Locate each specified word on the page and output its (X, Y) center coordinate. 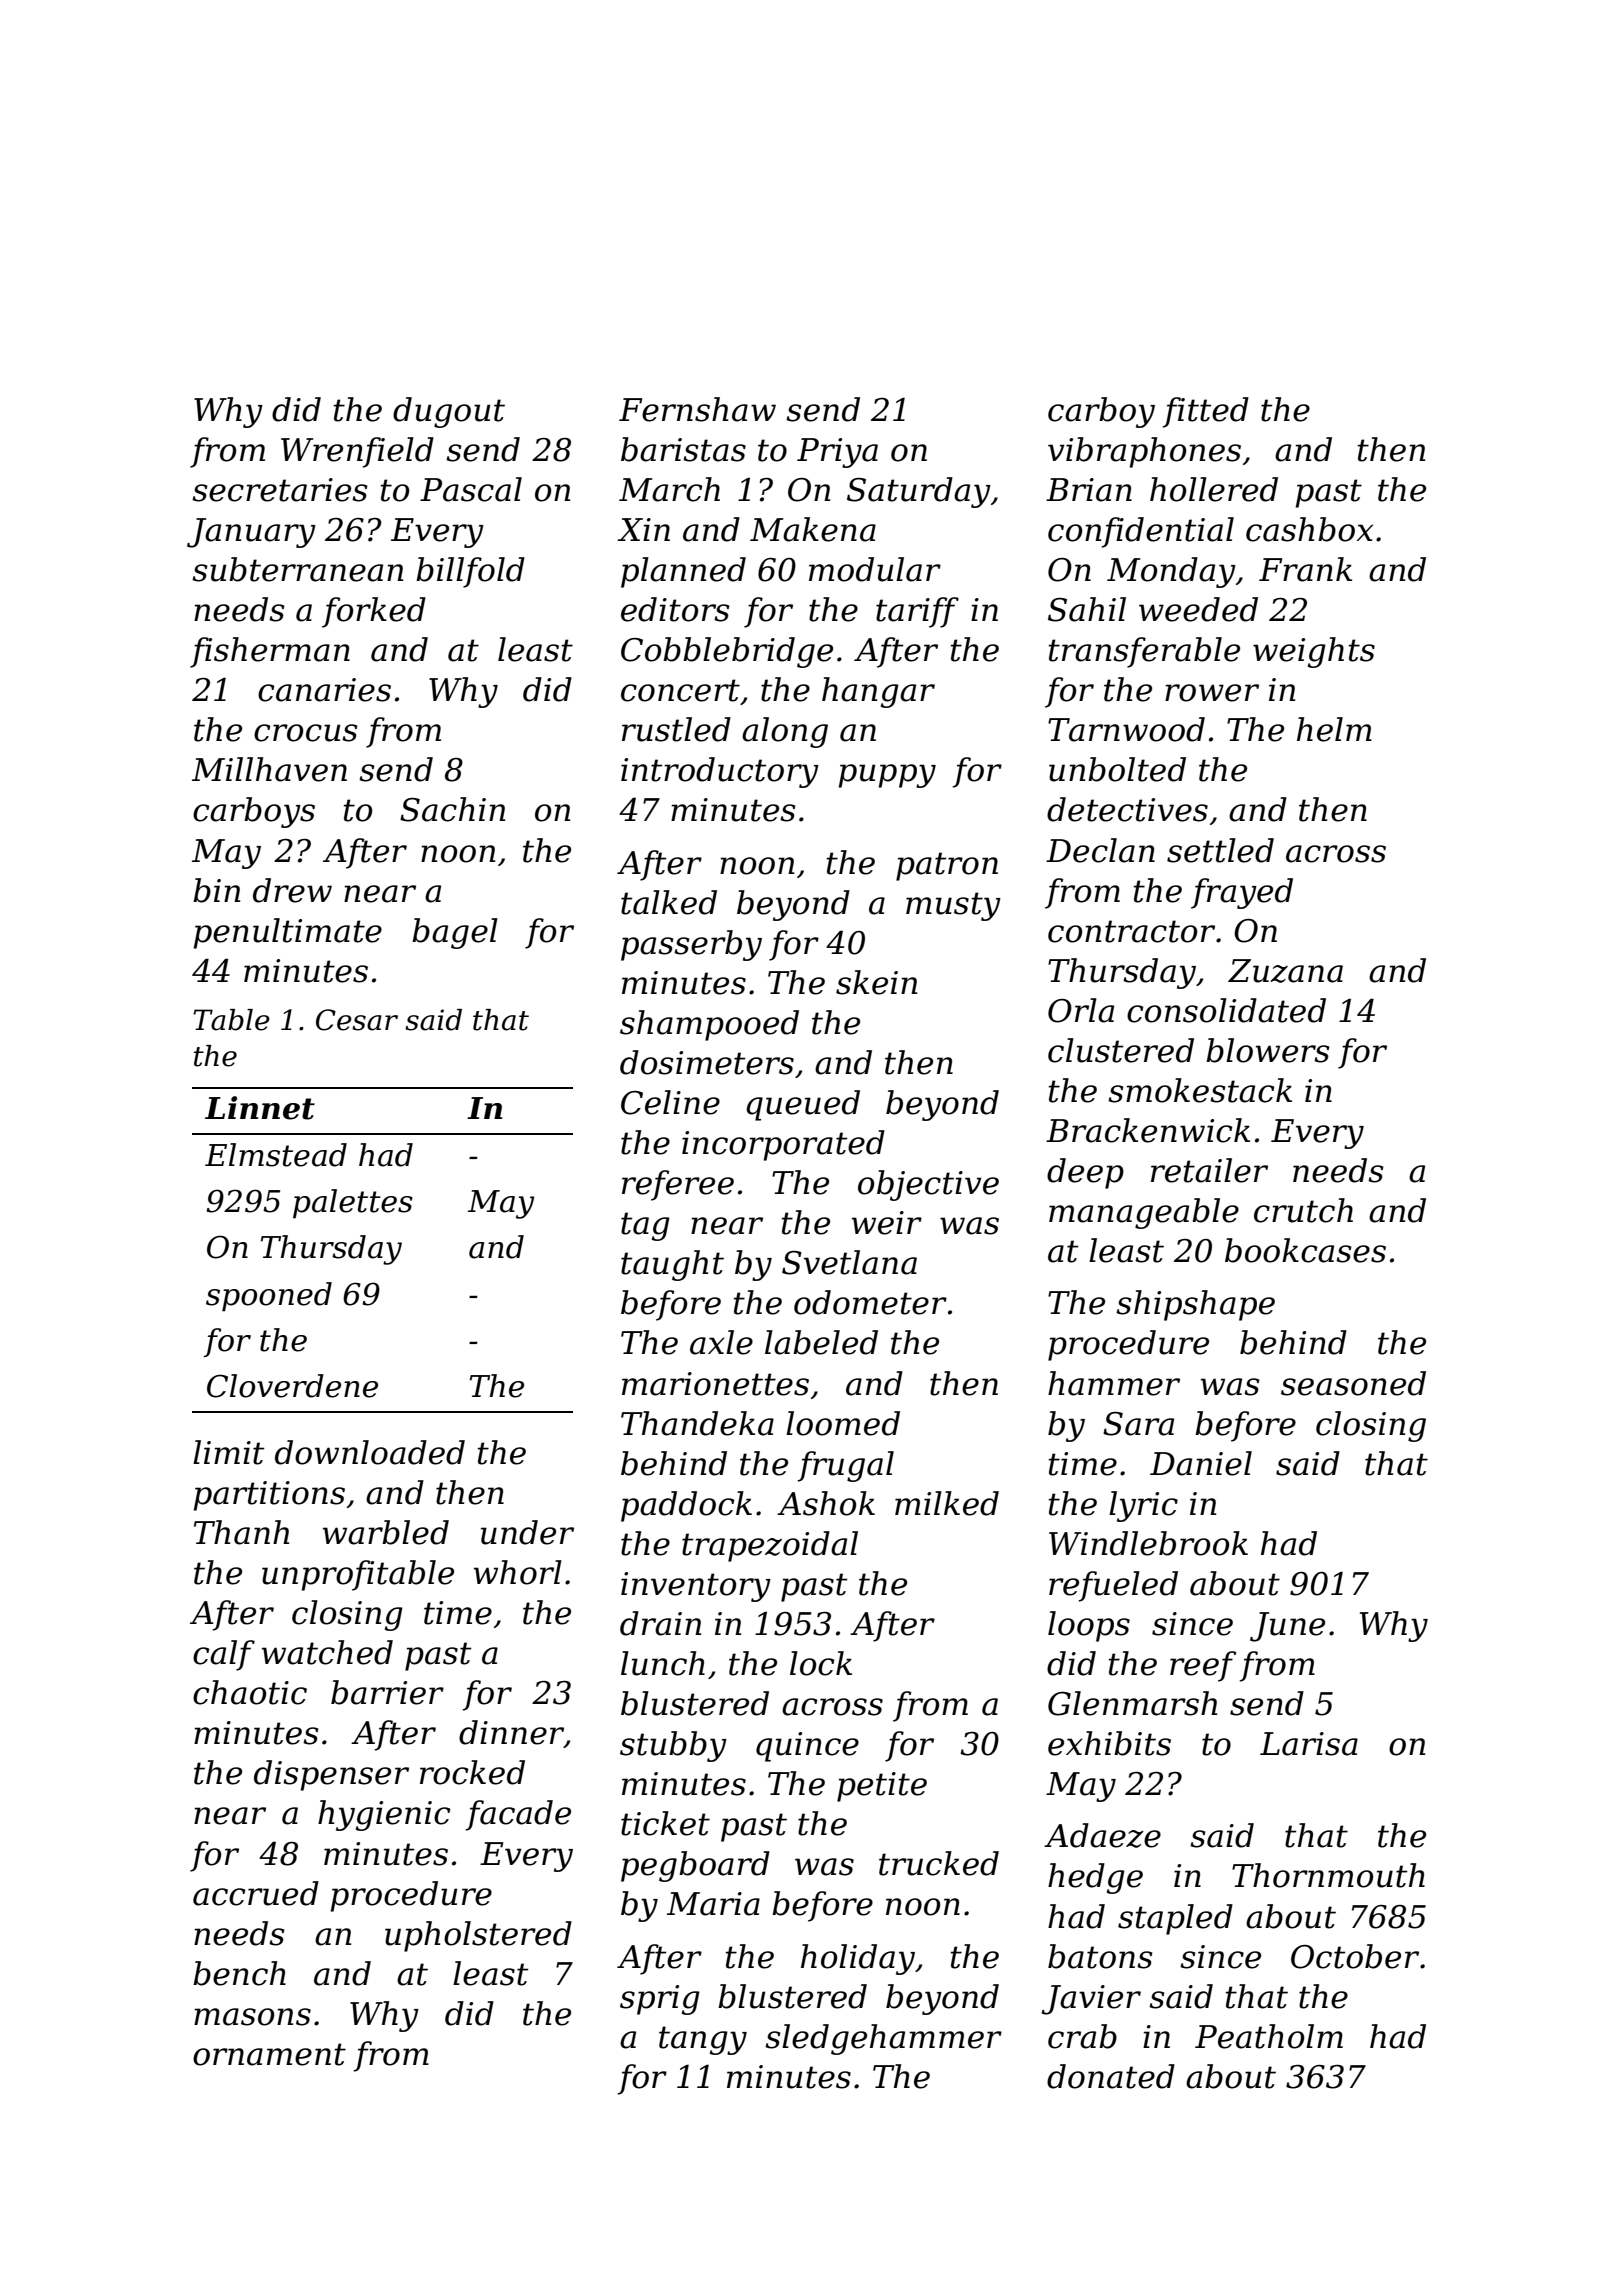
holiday (858, 1959)
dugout (449, 412)
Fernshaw (697, 409)
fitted (1206, 412)
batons (1100, 1956)
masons (252, 2017)
